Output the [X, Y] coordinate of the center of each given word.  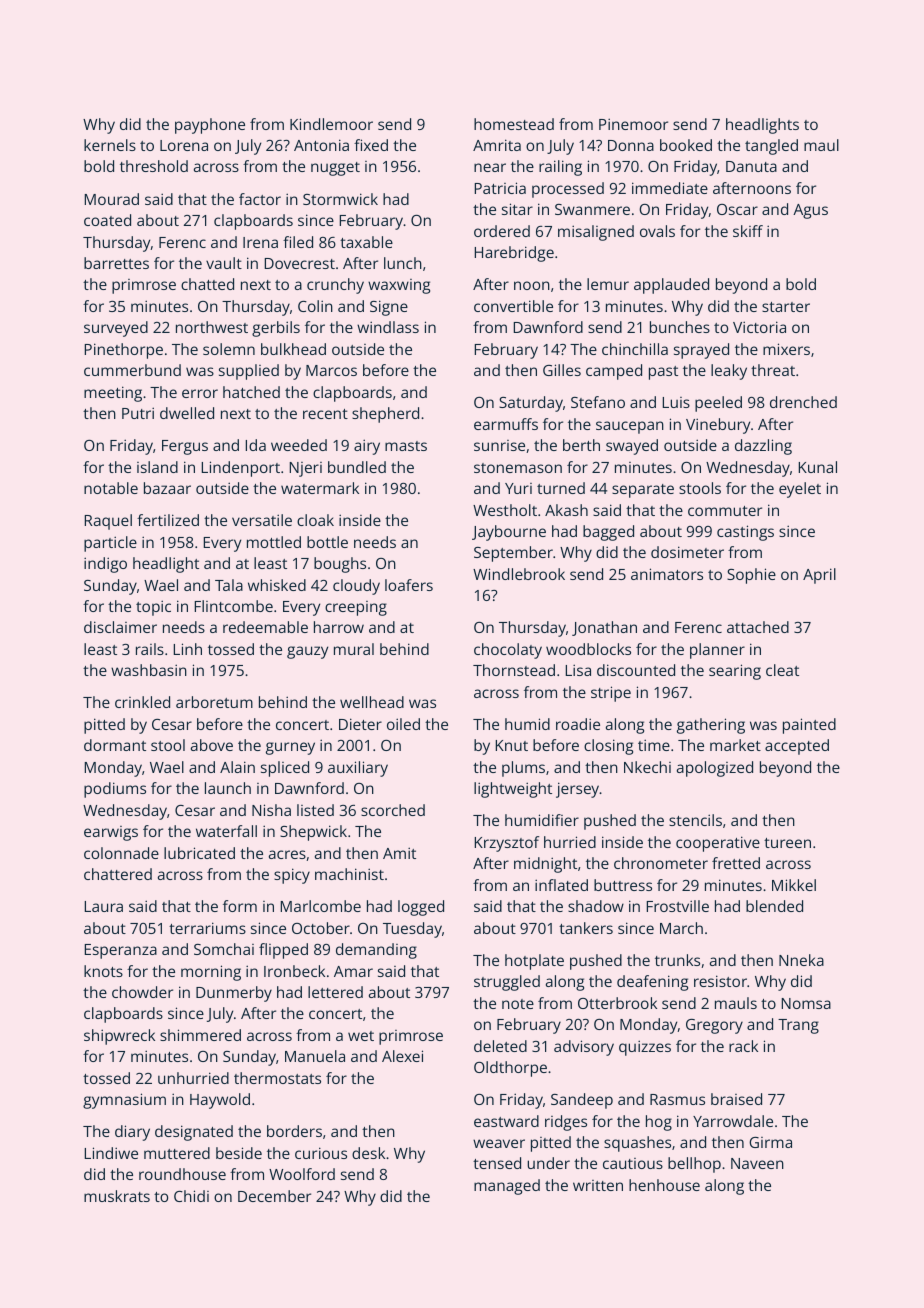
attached [758, 627]
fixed [371, 145]
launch [228, 788]
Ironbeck [294, 971]
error [200, 393]
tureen [787, 843]
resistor [720, 981]
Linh [188, 649]
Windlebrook [519, 574]
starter [786, 307]
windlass [388, 327]
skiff [748, 231]
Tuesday [412, 930]
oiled [403, 724]
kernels [110, 145]
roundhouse [182, 1174]
